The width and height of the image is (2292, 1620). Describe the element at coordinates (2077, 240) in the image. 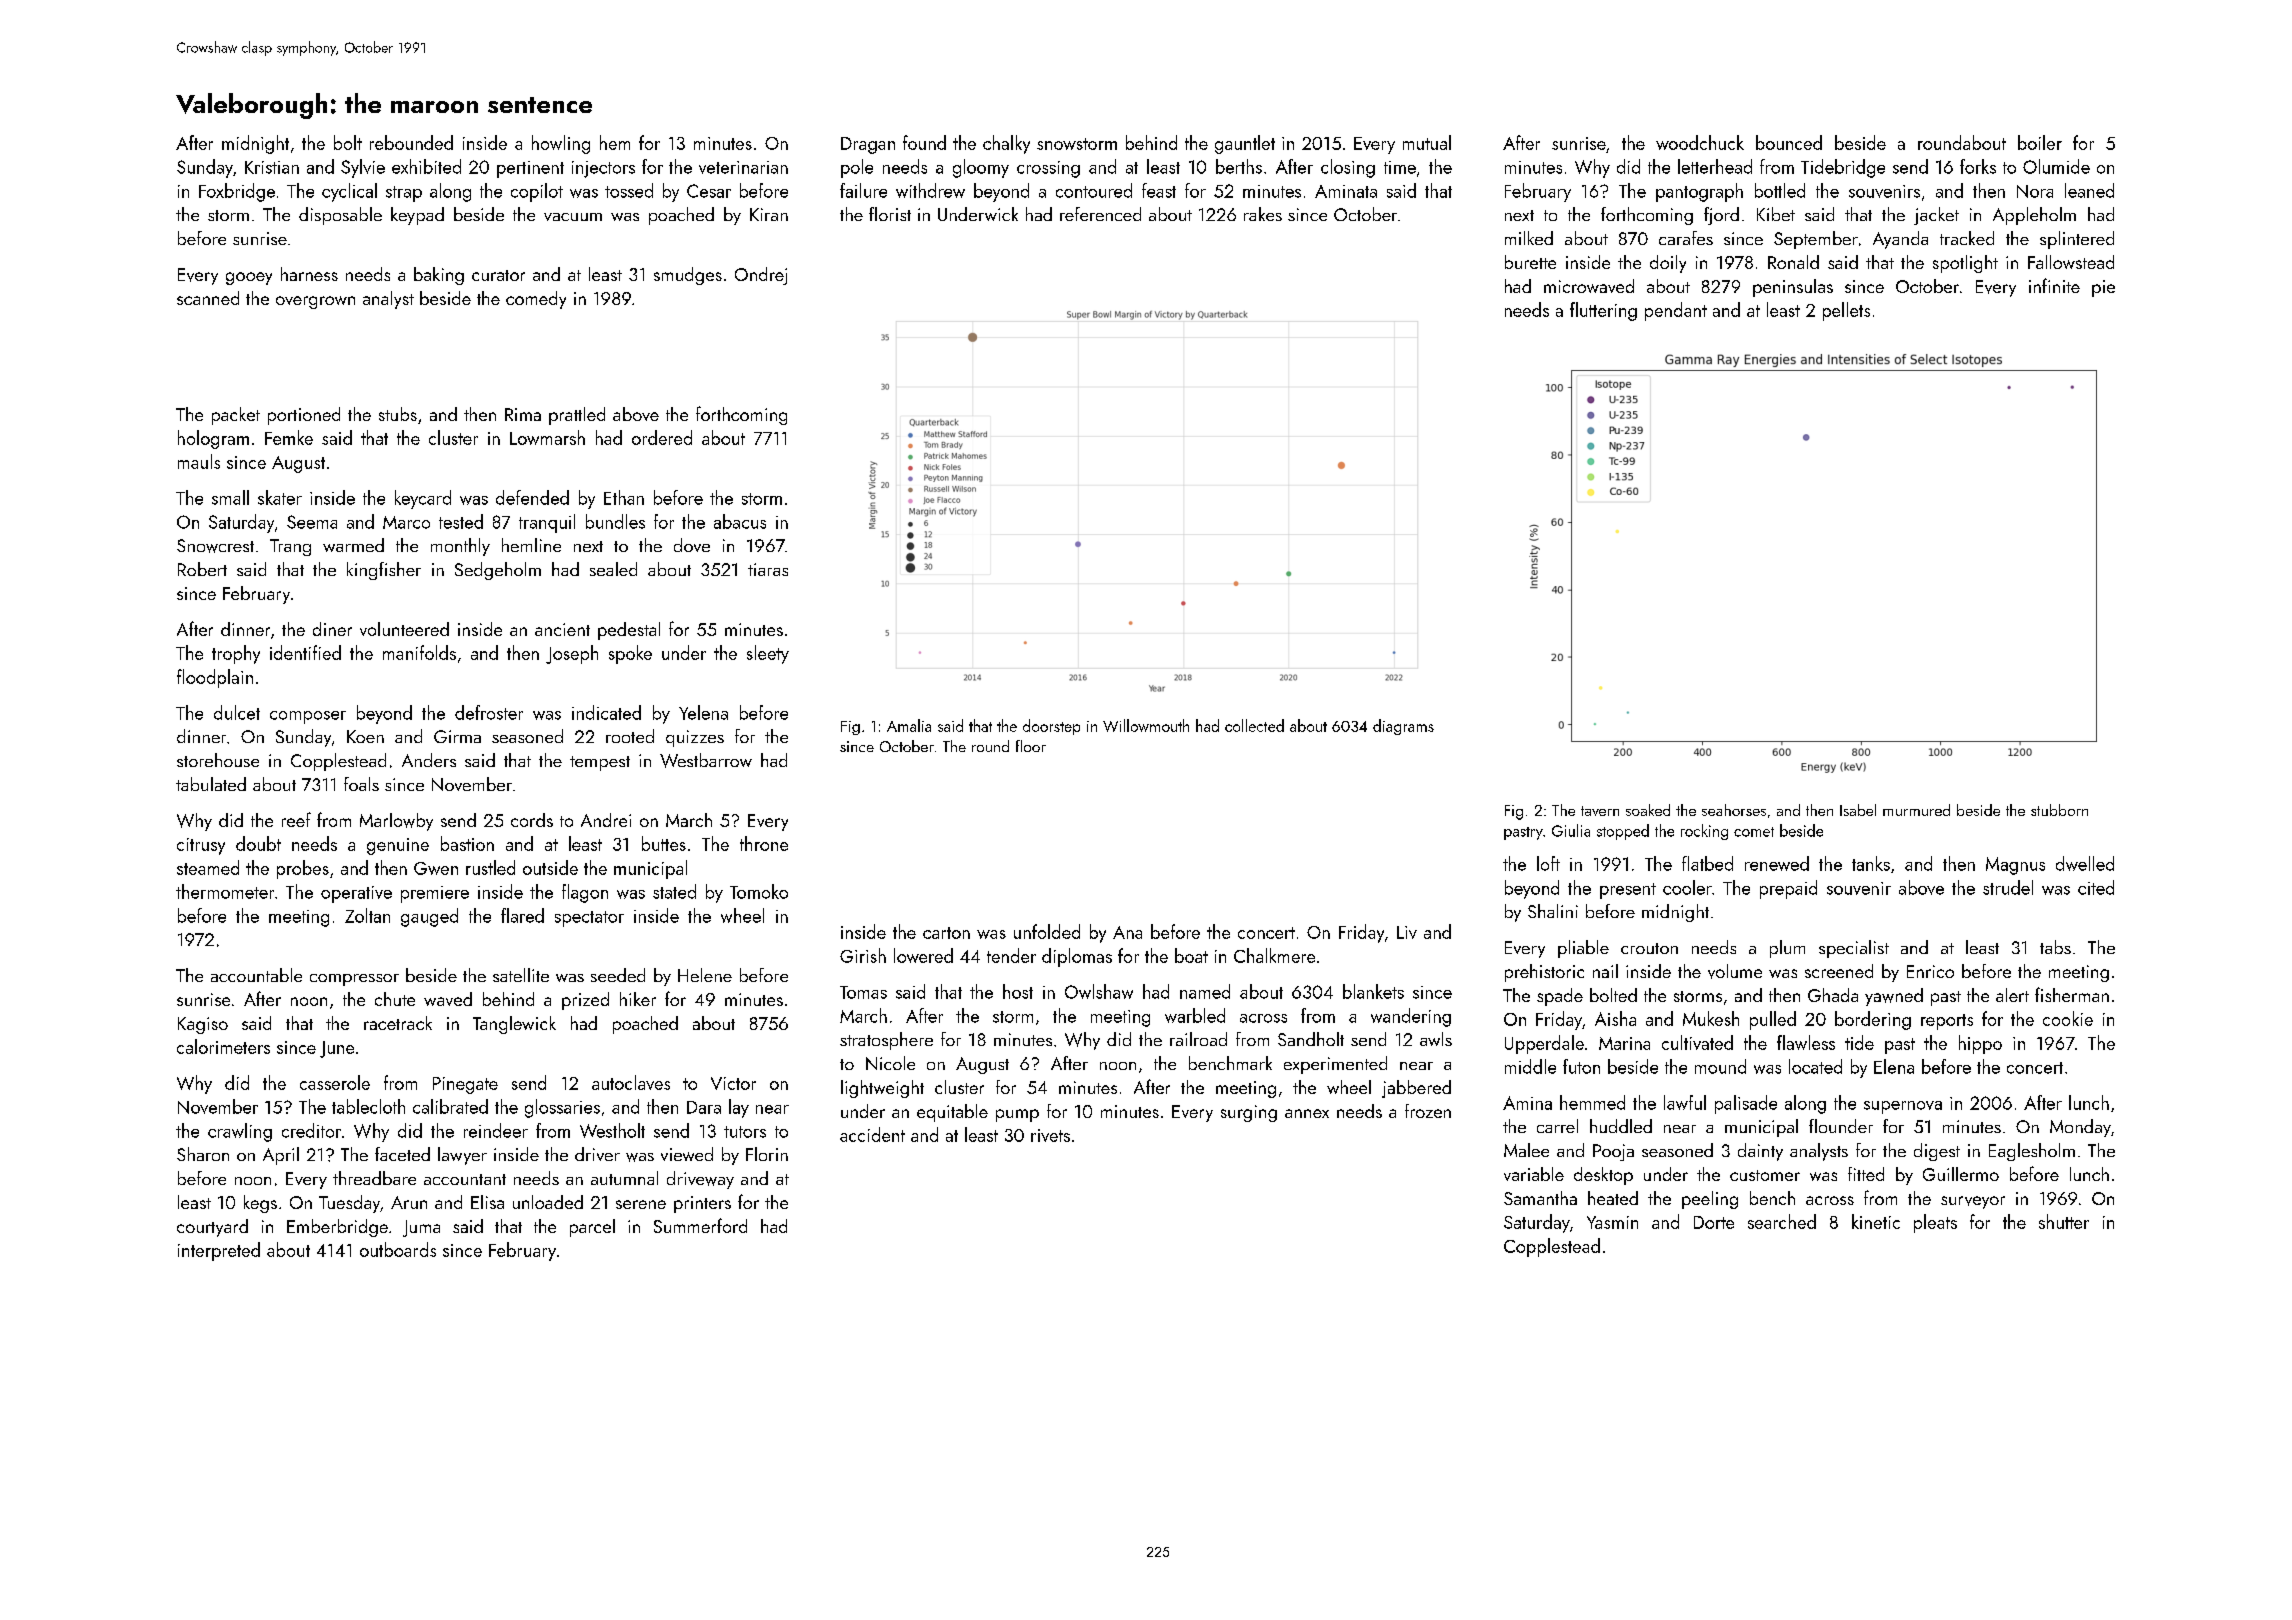

I see `splintered` at that location.
